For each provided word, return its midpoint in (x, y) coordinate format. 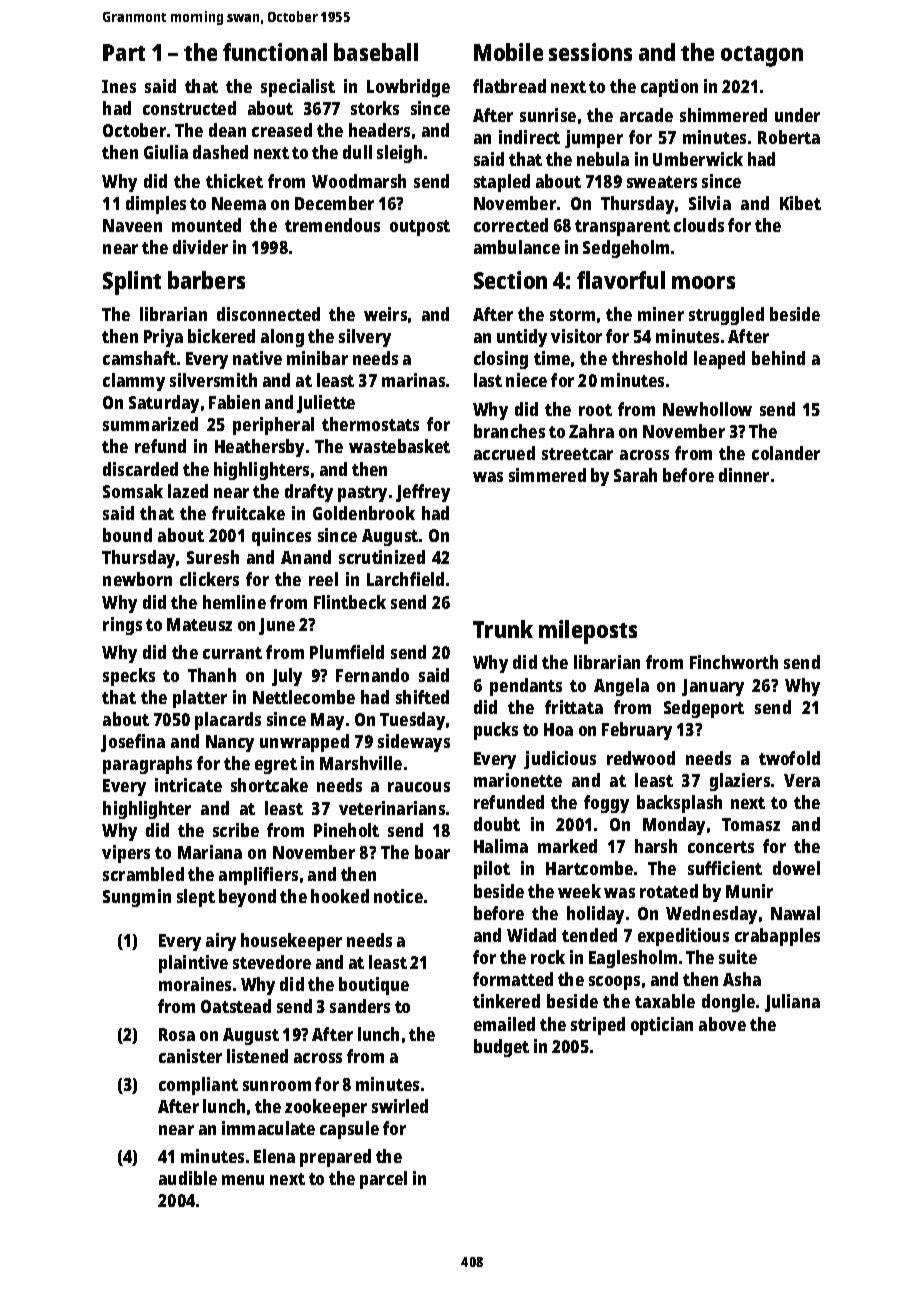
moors (703, 282)
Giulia (166, 152)
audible (188, 1178)
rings (122, 626)
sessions (590, 52)
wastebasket (399, 446)
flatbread (509, 86)
